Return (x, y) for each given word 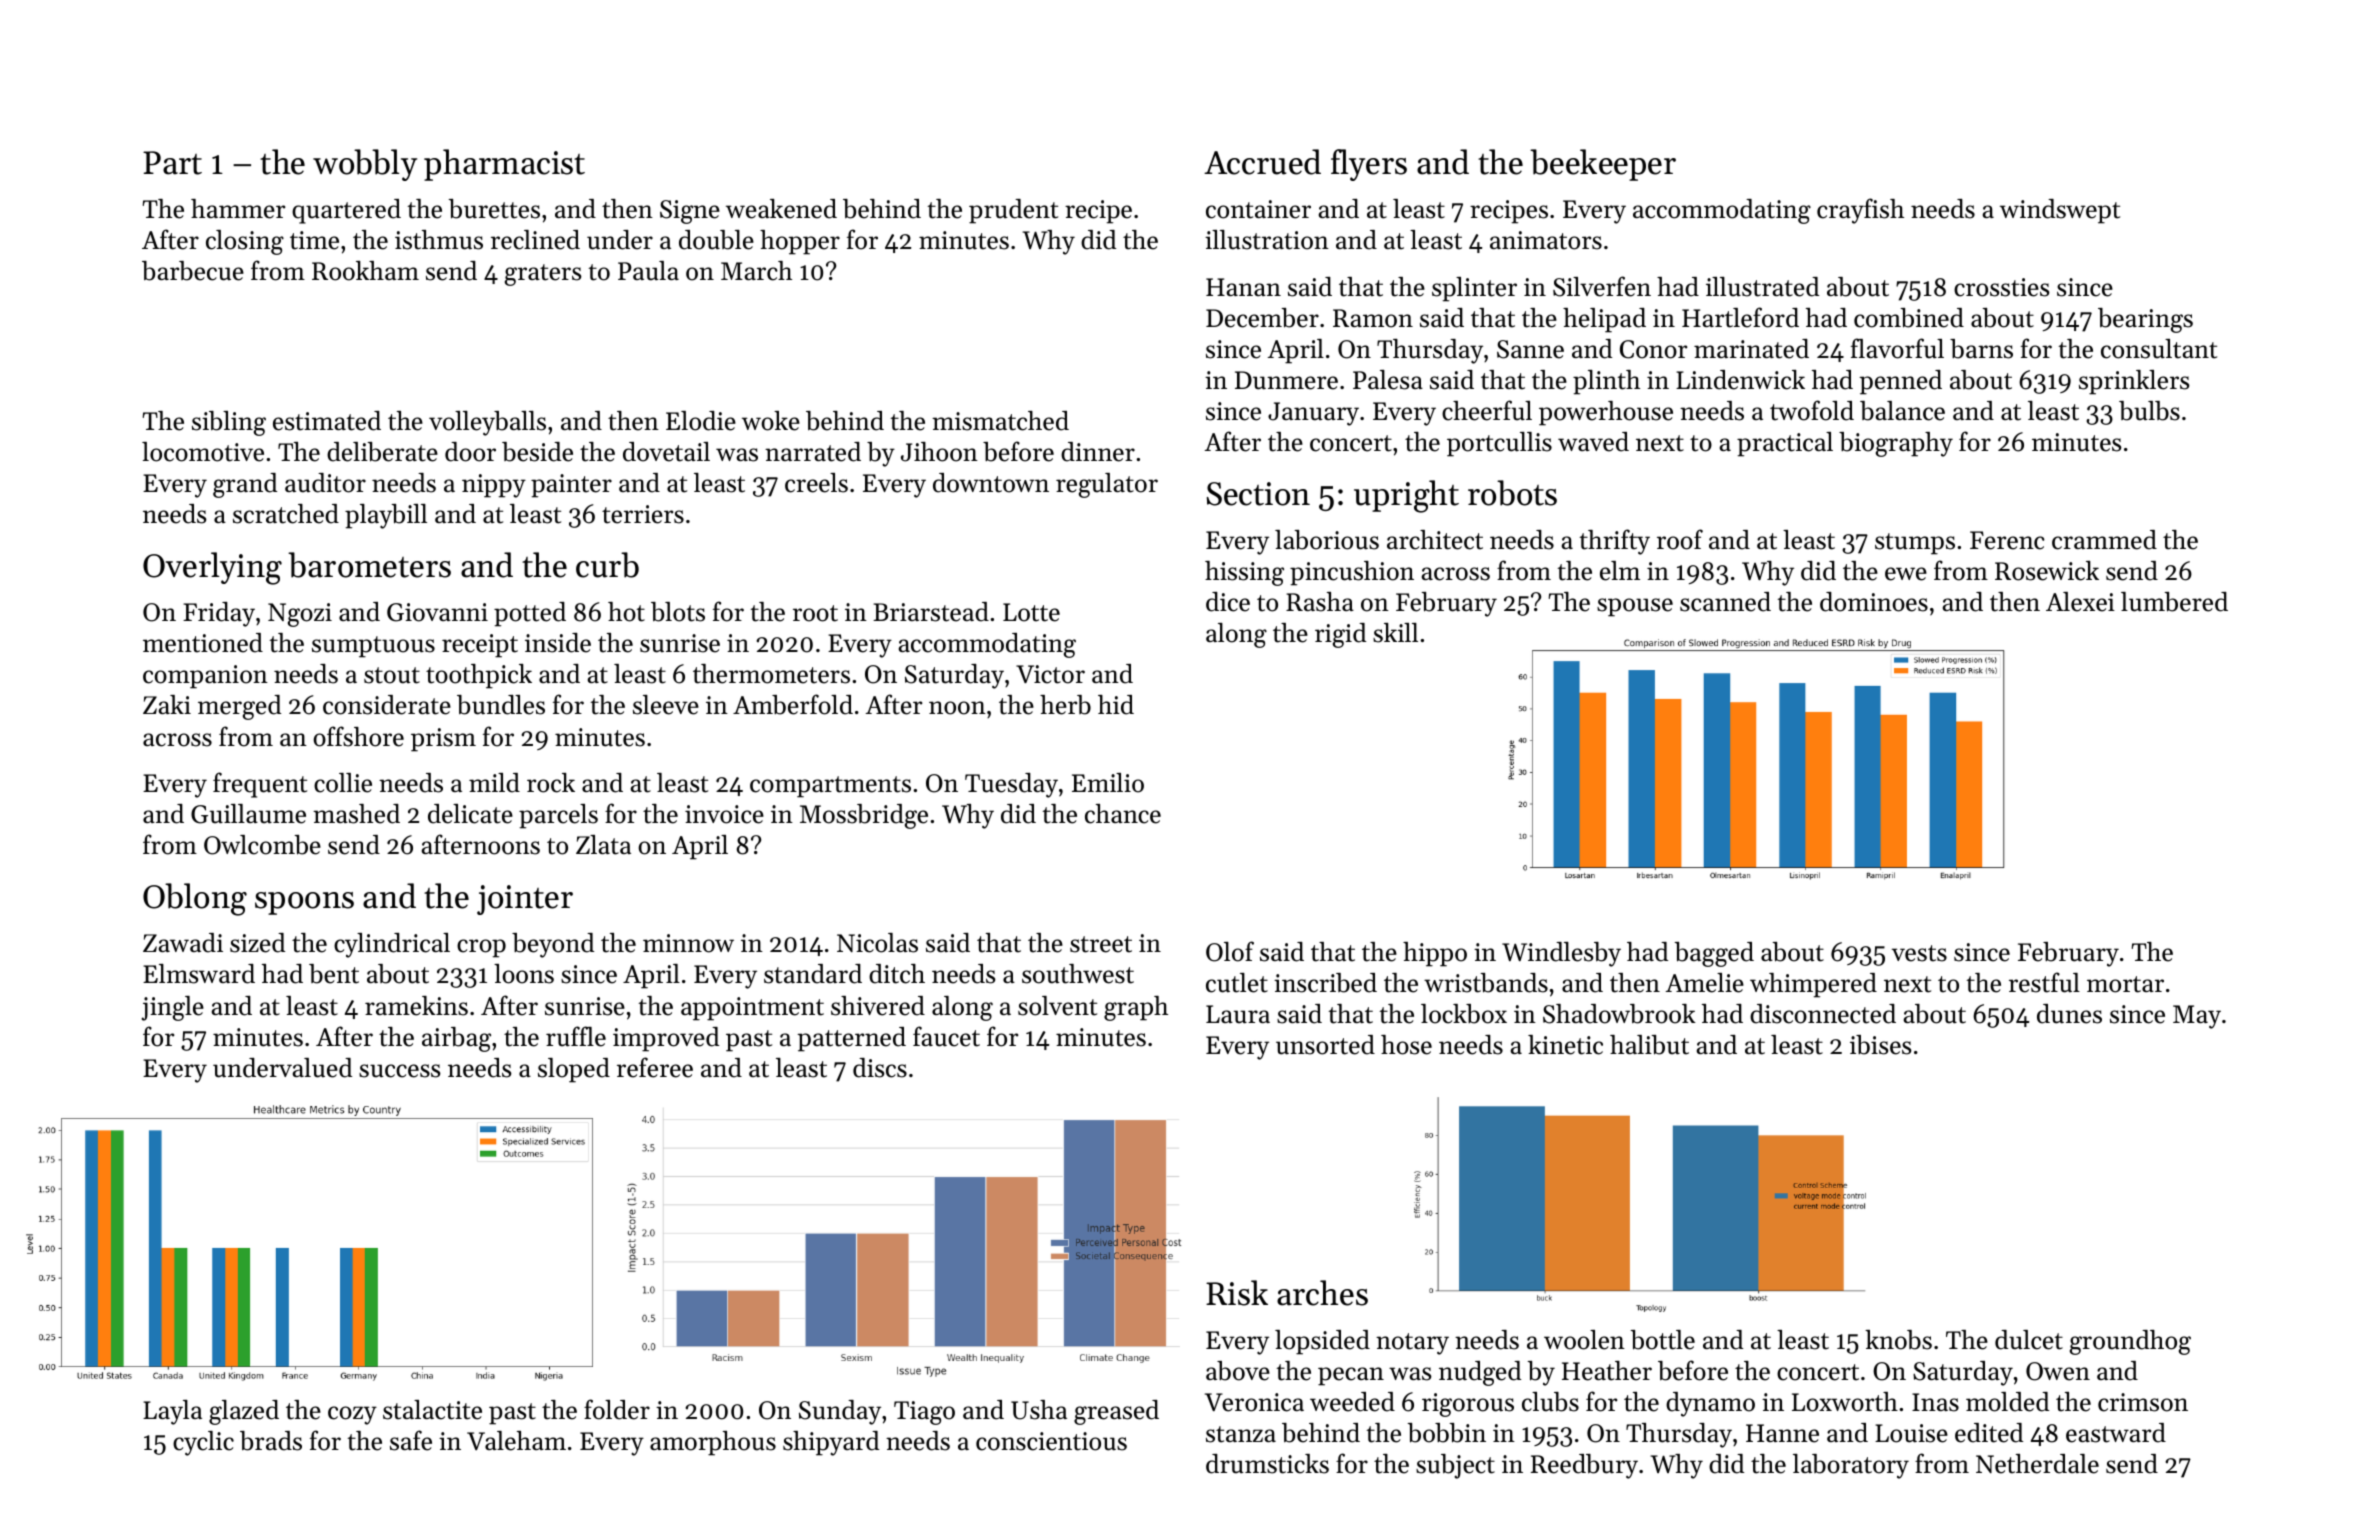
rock (551, 783)
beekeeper (1603, 165)
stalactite (432, 1410)
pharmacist (504, 165)
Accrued (1262, 162)
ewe (1906, 574)
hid (1116, 705)
